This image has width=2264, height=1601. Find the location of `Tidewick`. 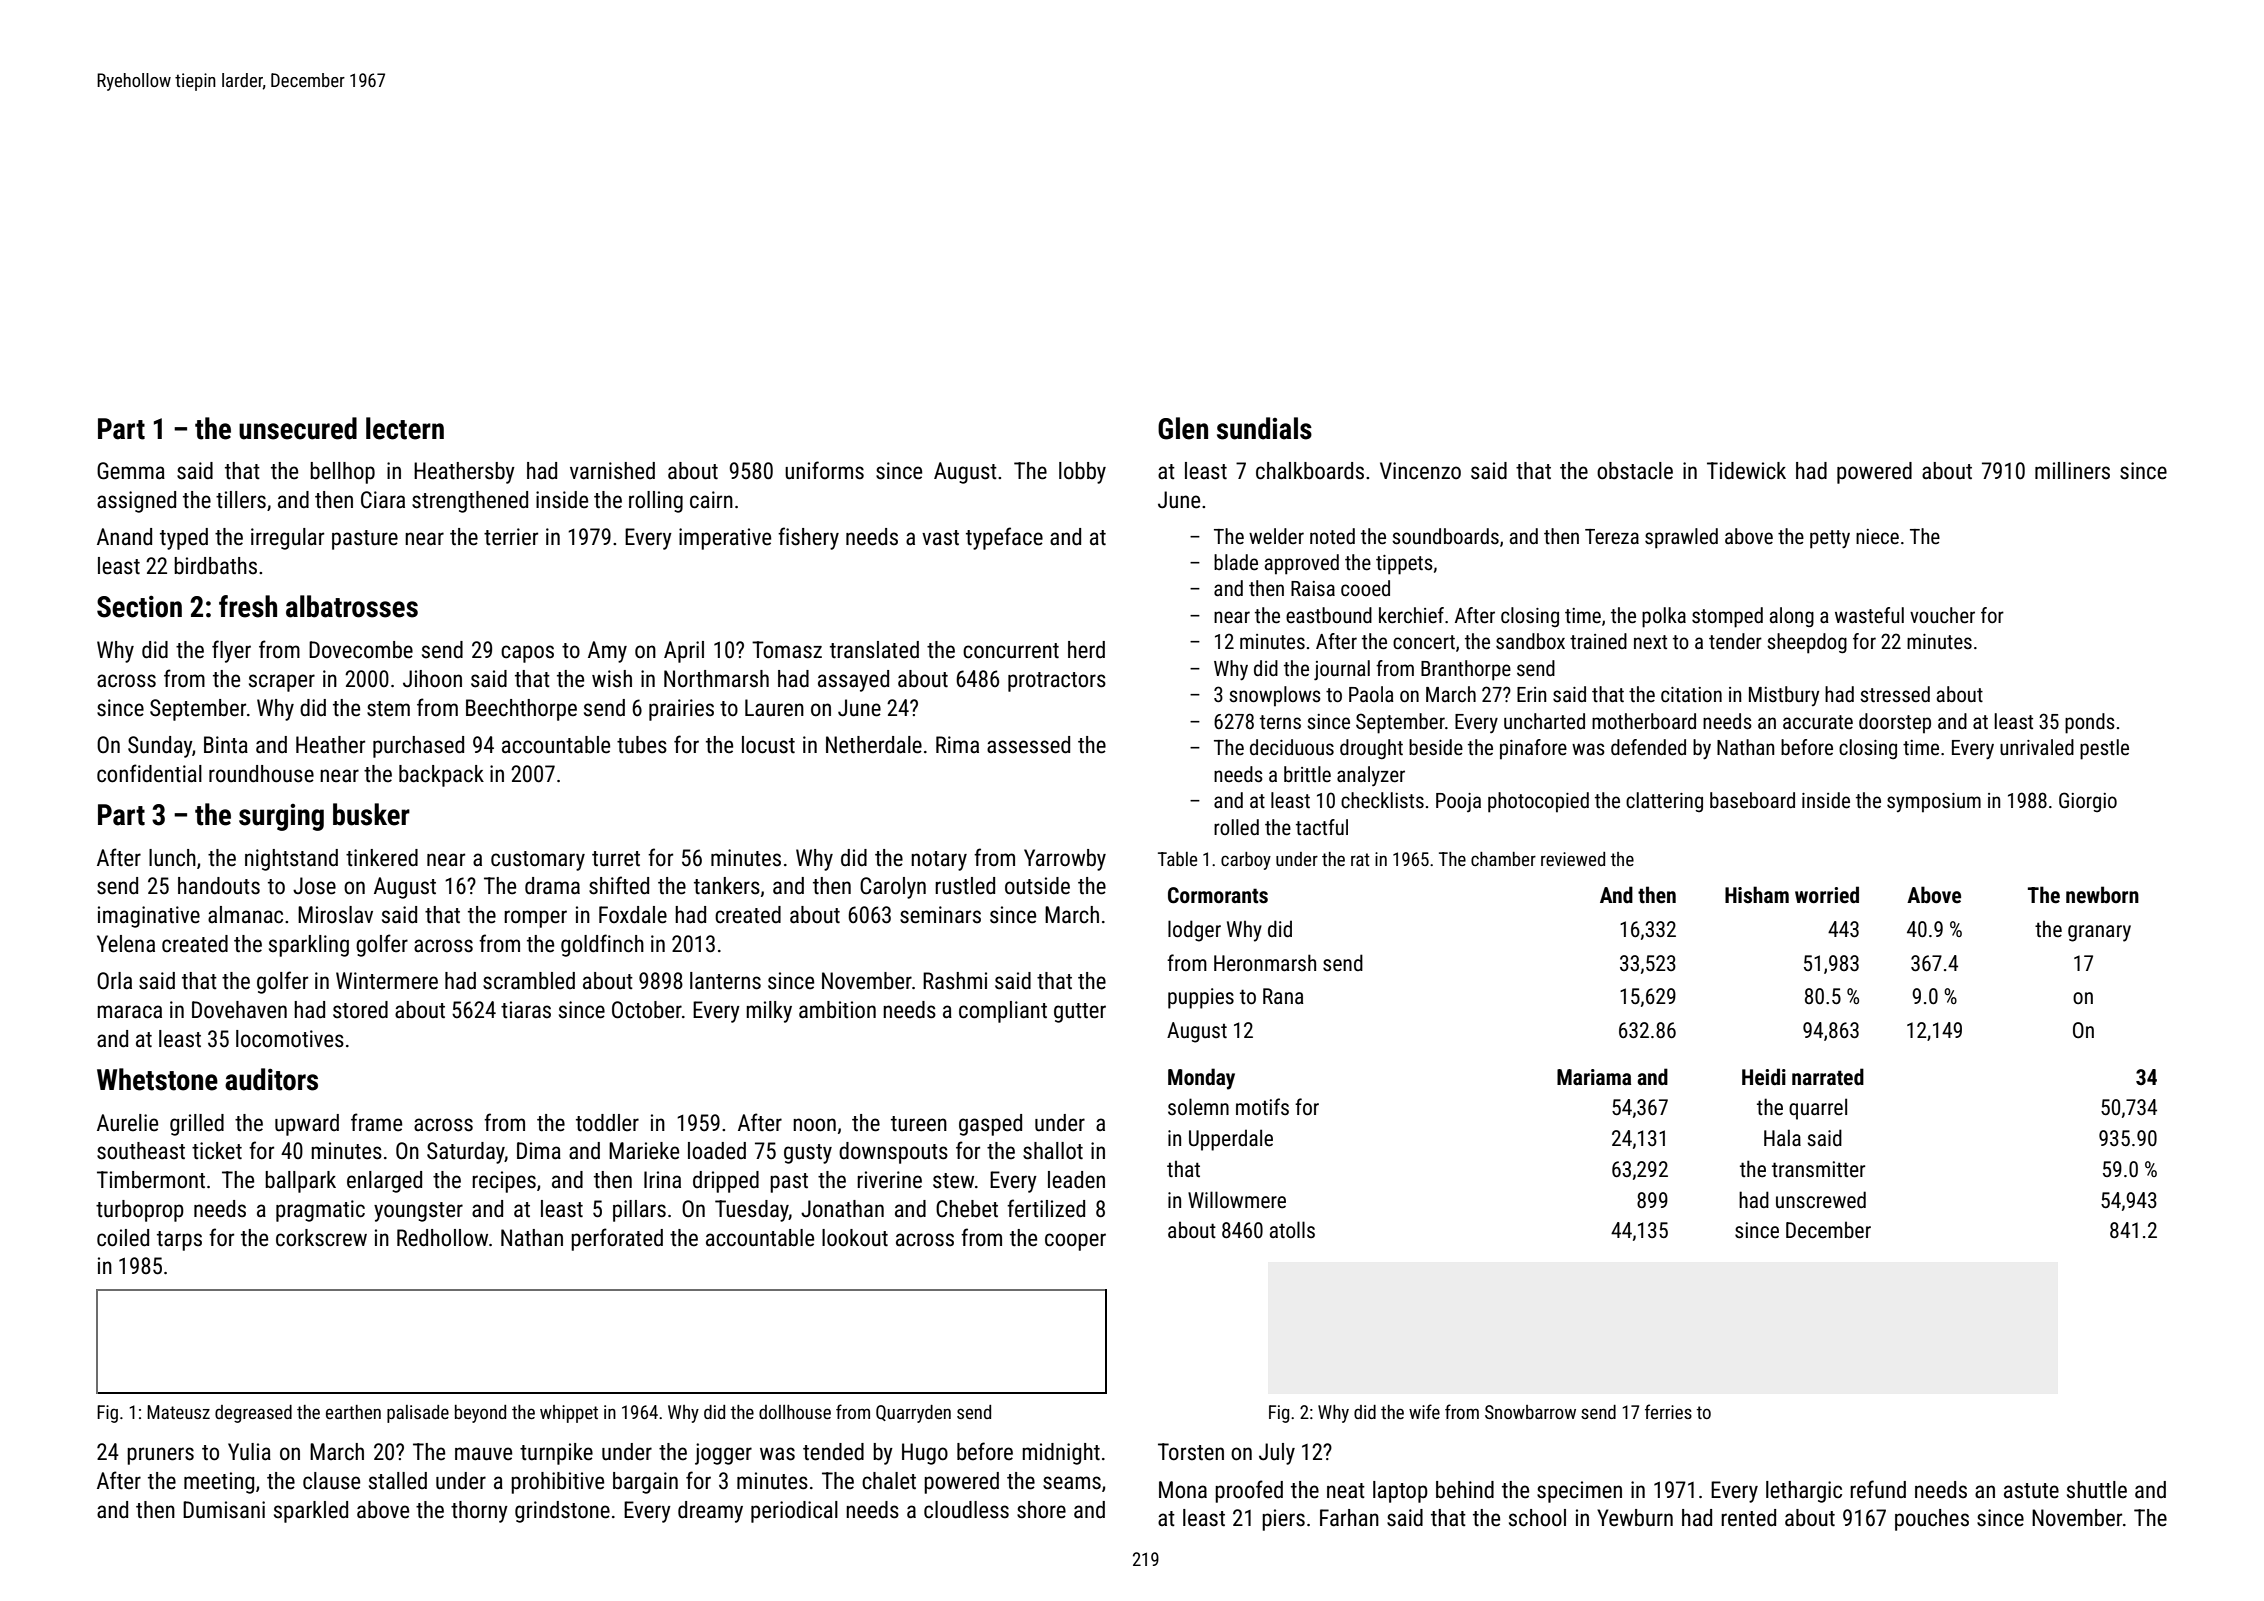

Tidewick is located at coordinates (1746, 471).
